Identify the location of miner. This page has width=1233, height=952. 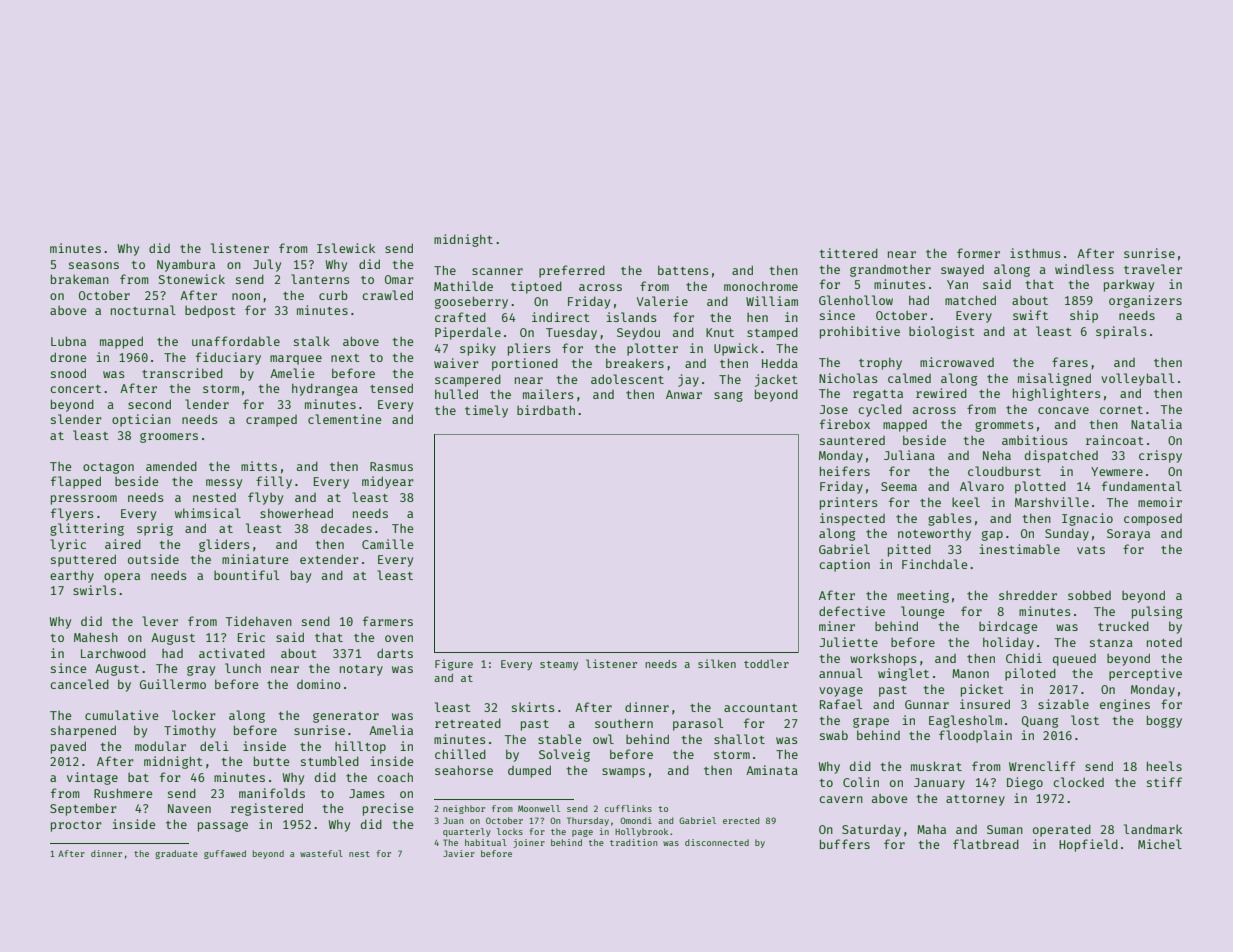
(837, 626).
